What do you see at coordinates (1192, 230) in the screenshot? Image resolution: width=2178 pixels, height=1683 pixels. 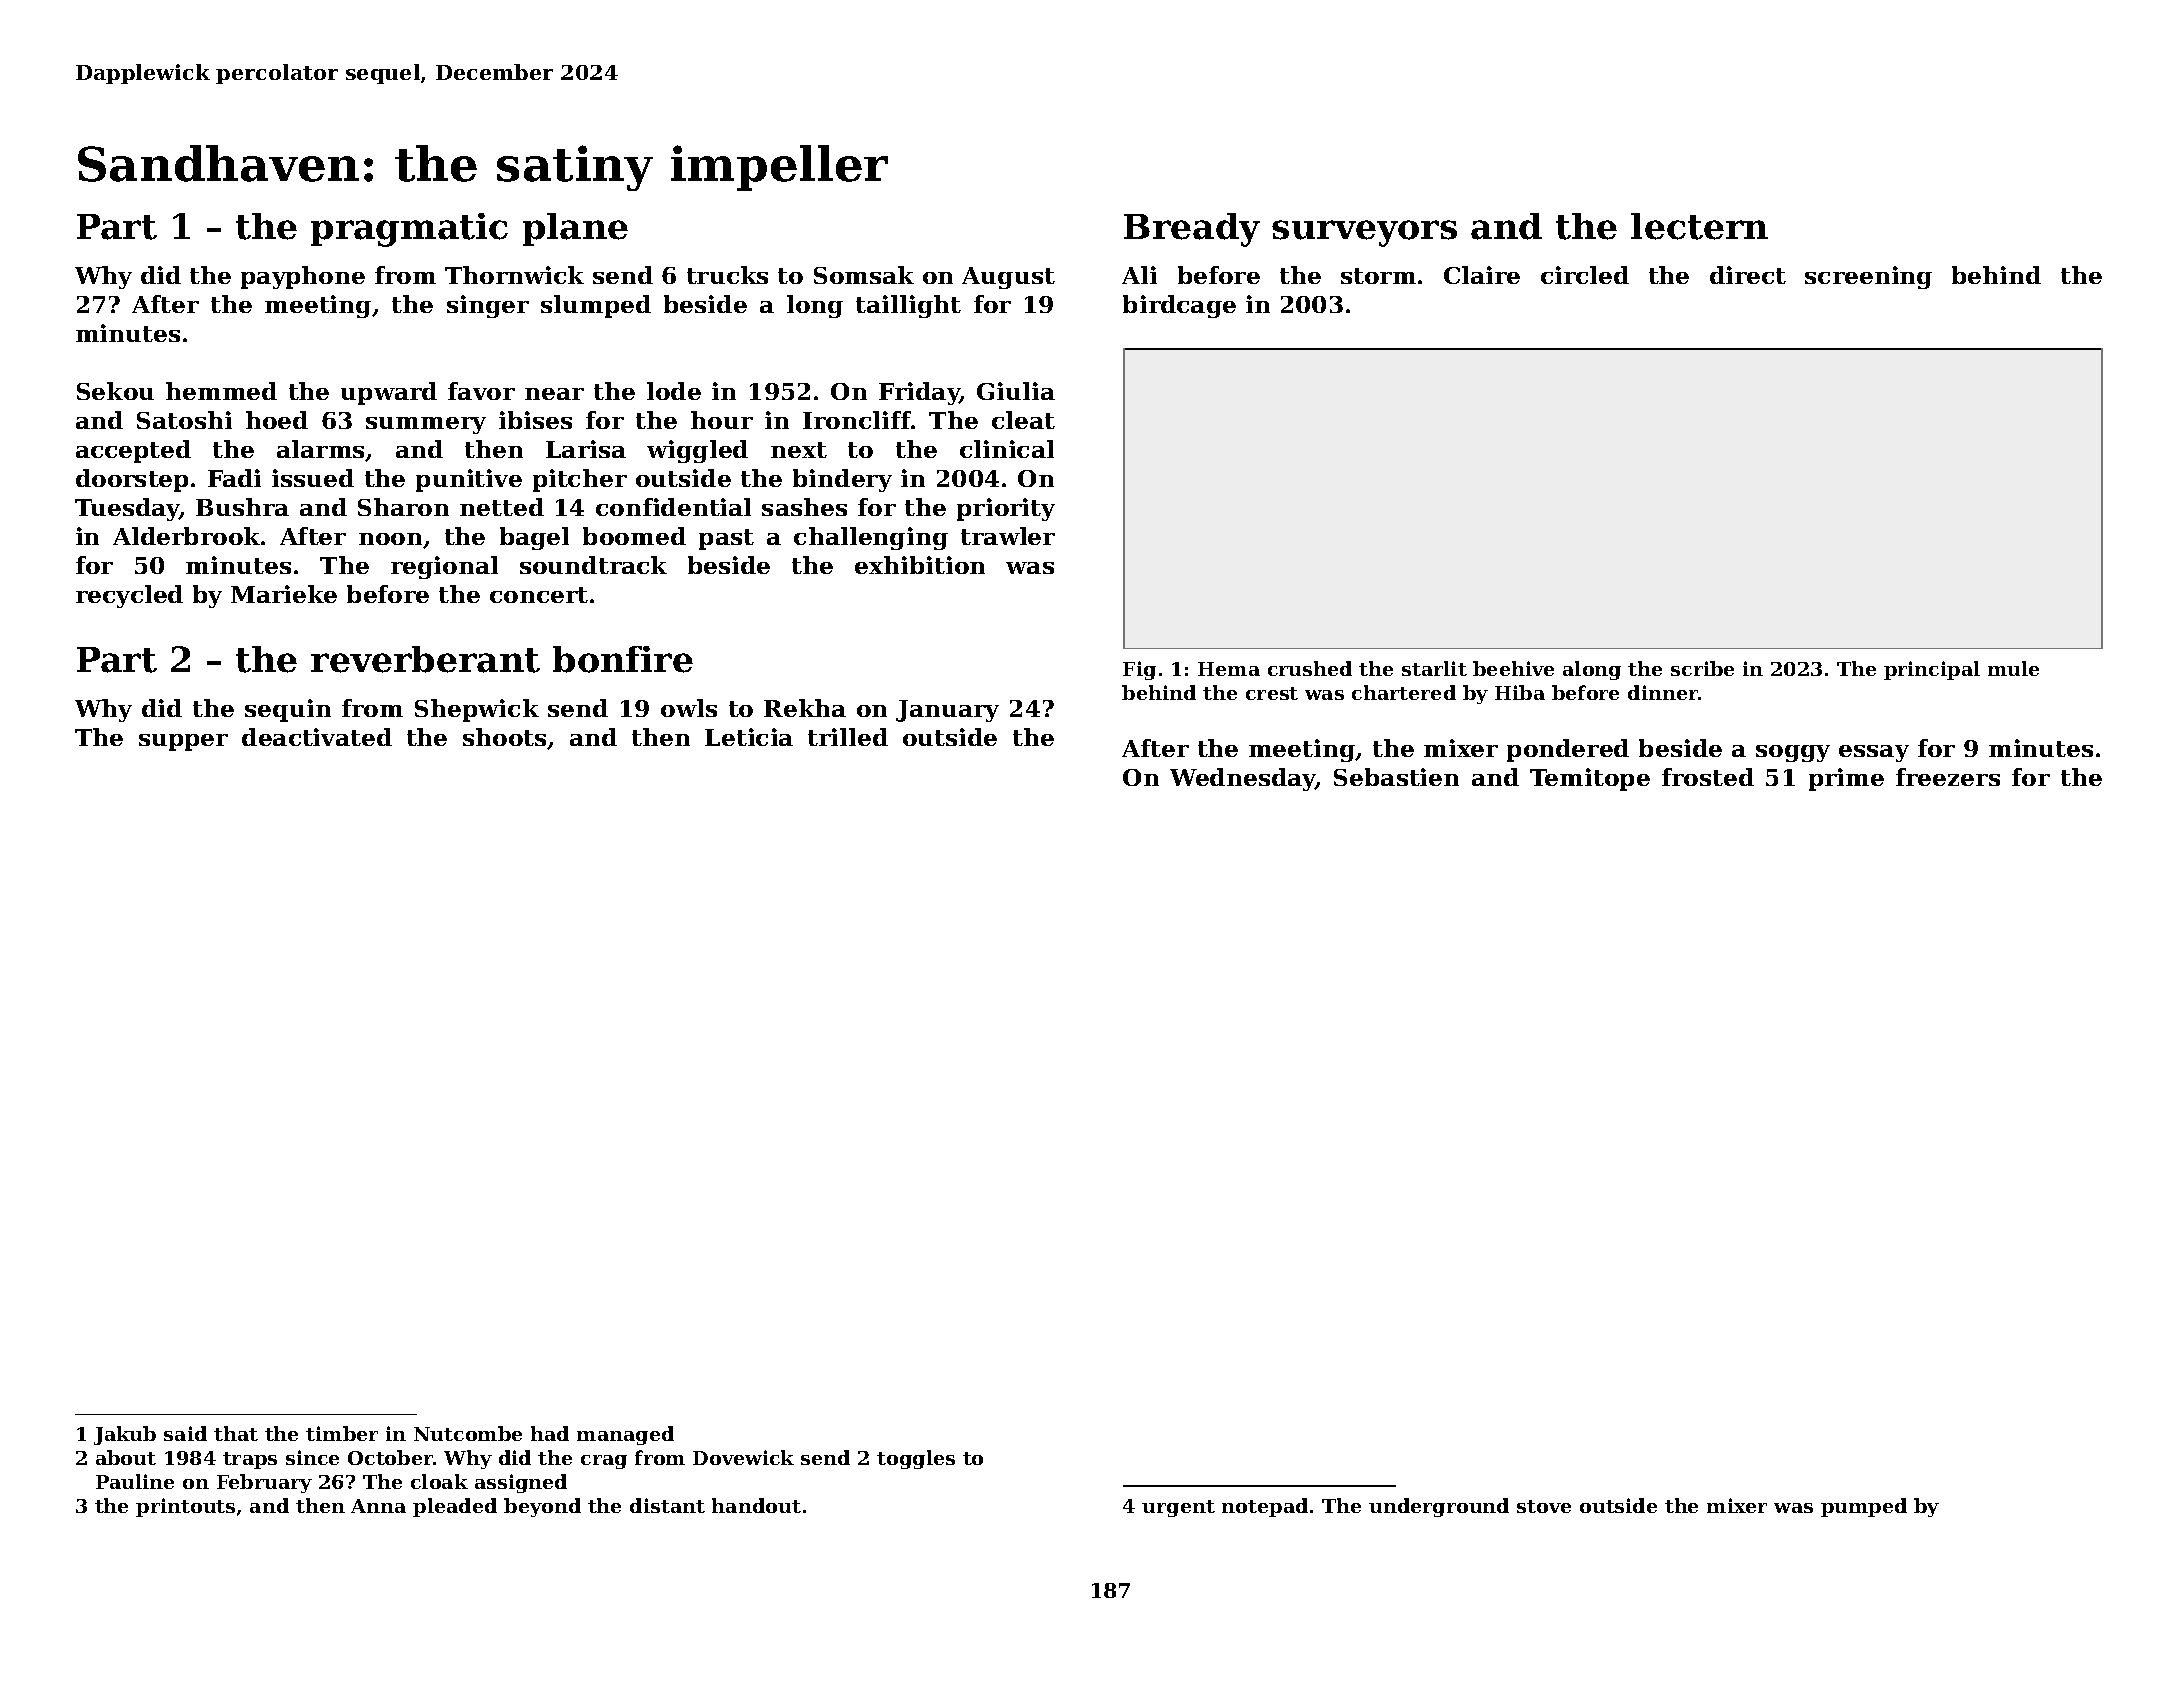 I see `Bready` at bounding box center [1192, 230].
